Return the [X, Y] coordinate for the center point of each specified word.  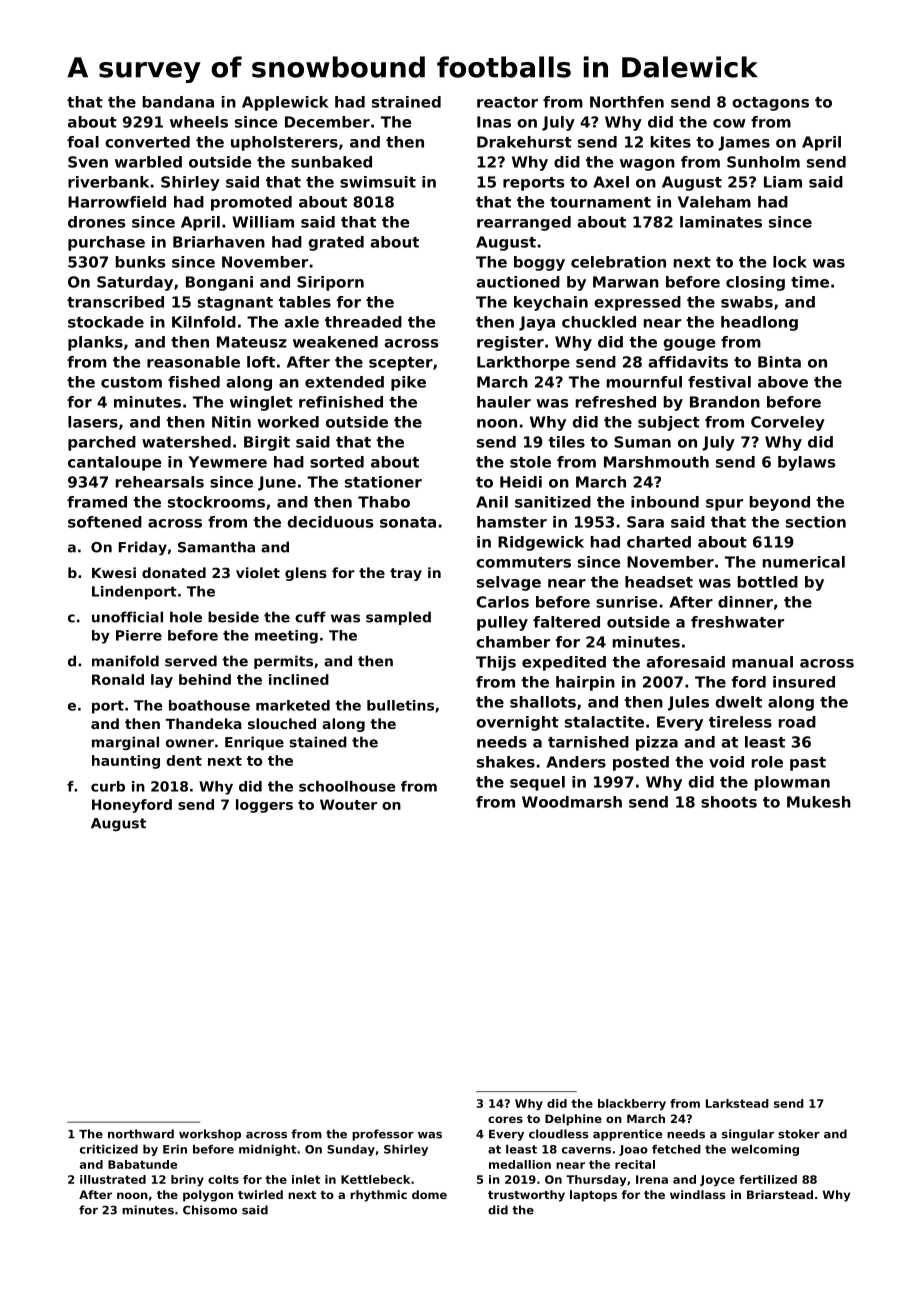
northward [141, 1134]
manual [762, 662]
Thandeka [204, 723]
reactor [507, 102]
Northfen [627, 102]
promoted [251, 203]
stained [318, 742]
